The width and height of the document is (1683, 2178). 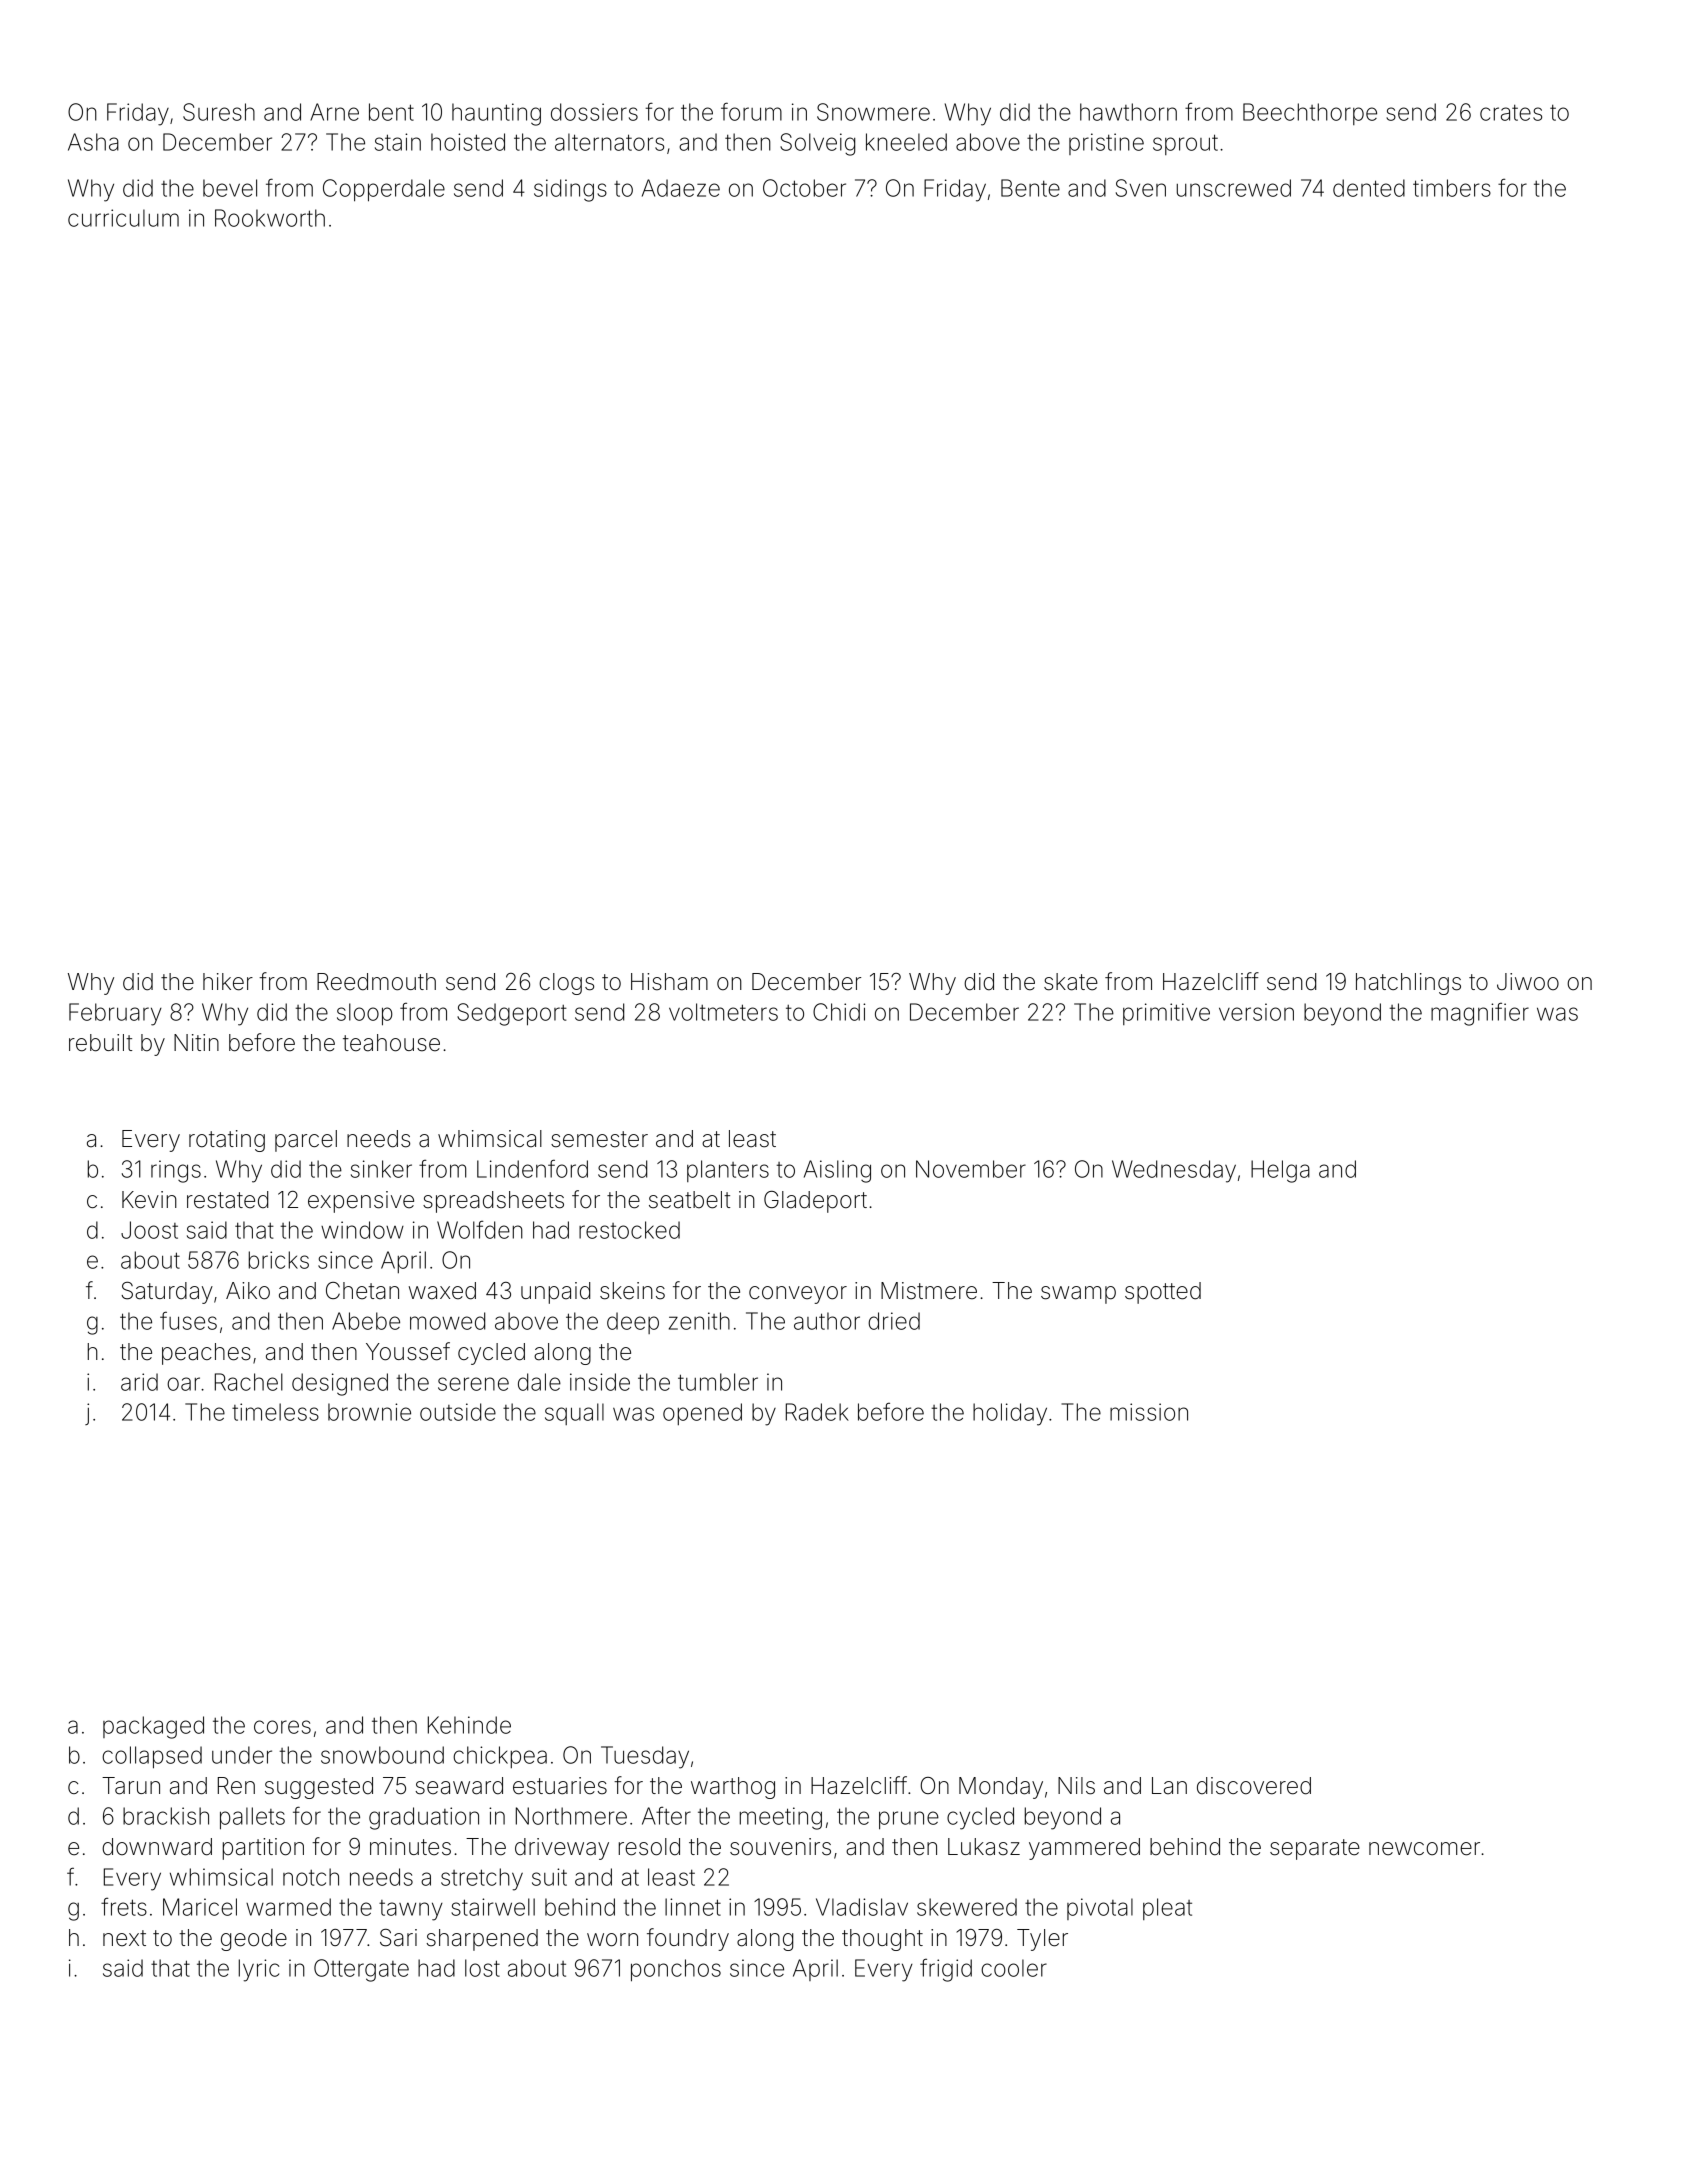 What do you see at coordinates (751, 111) in the document?
I see `forum` at bounding box center [751, 111].
